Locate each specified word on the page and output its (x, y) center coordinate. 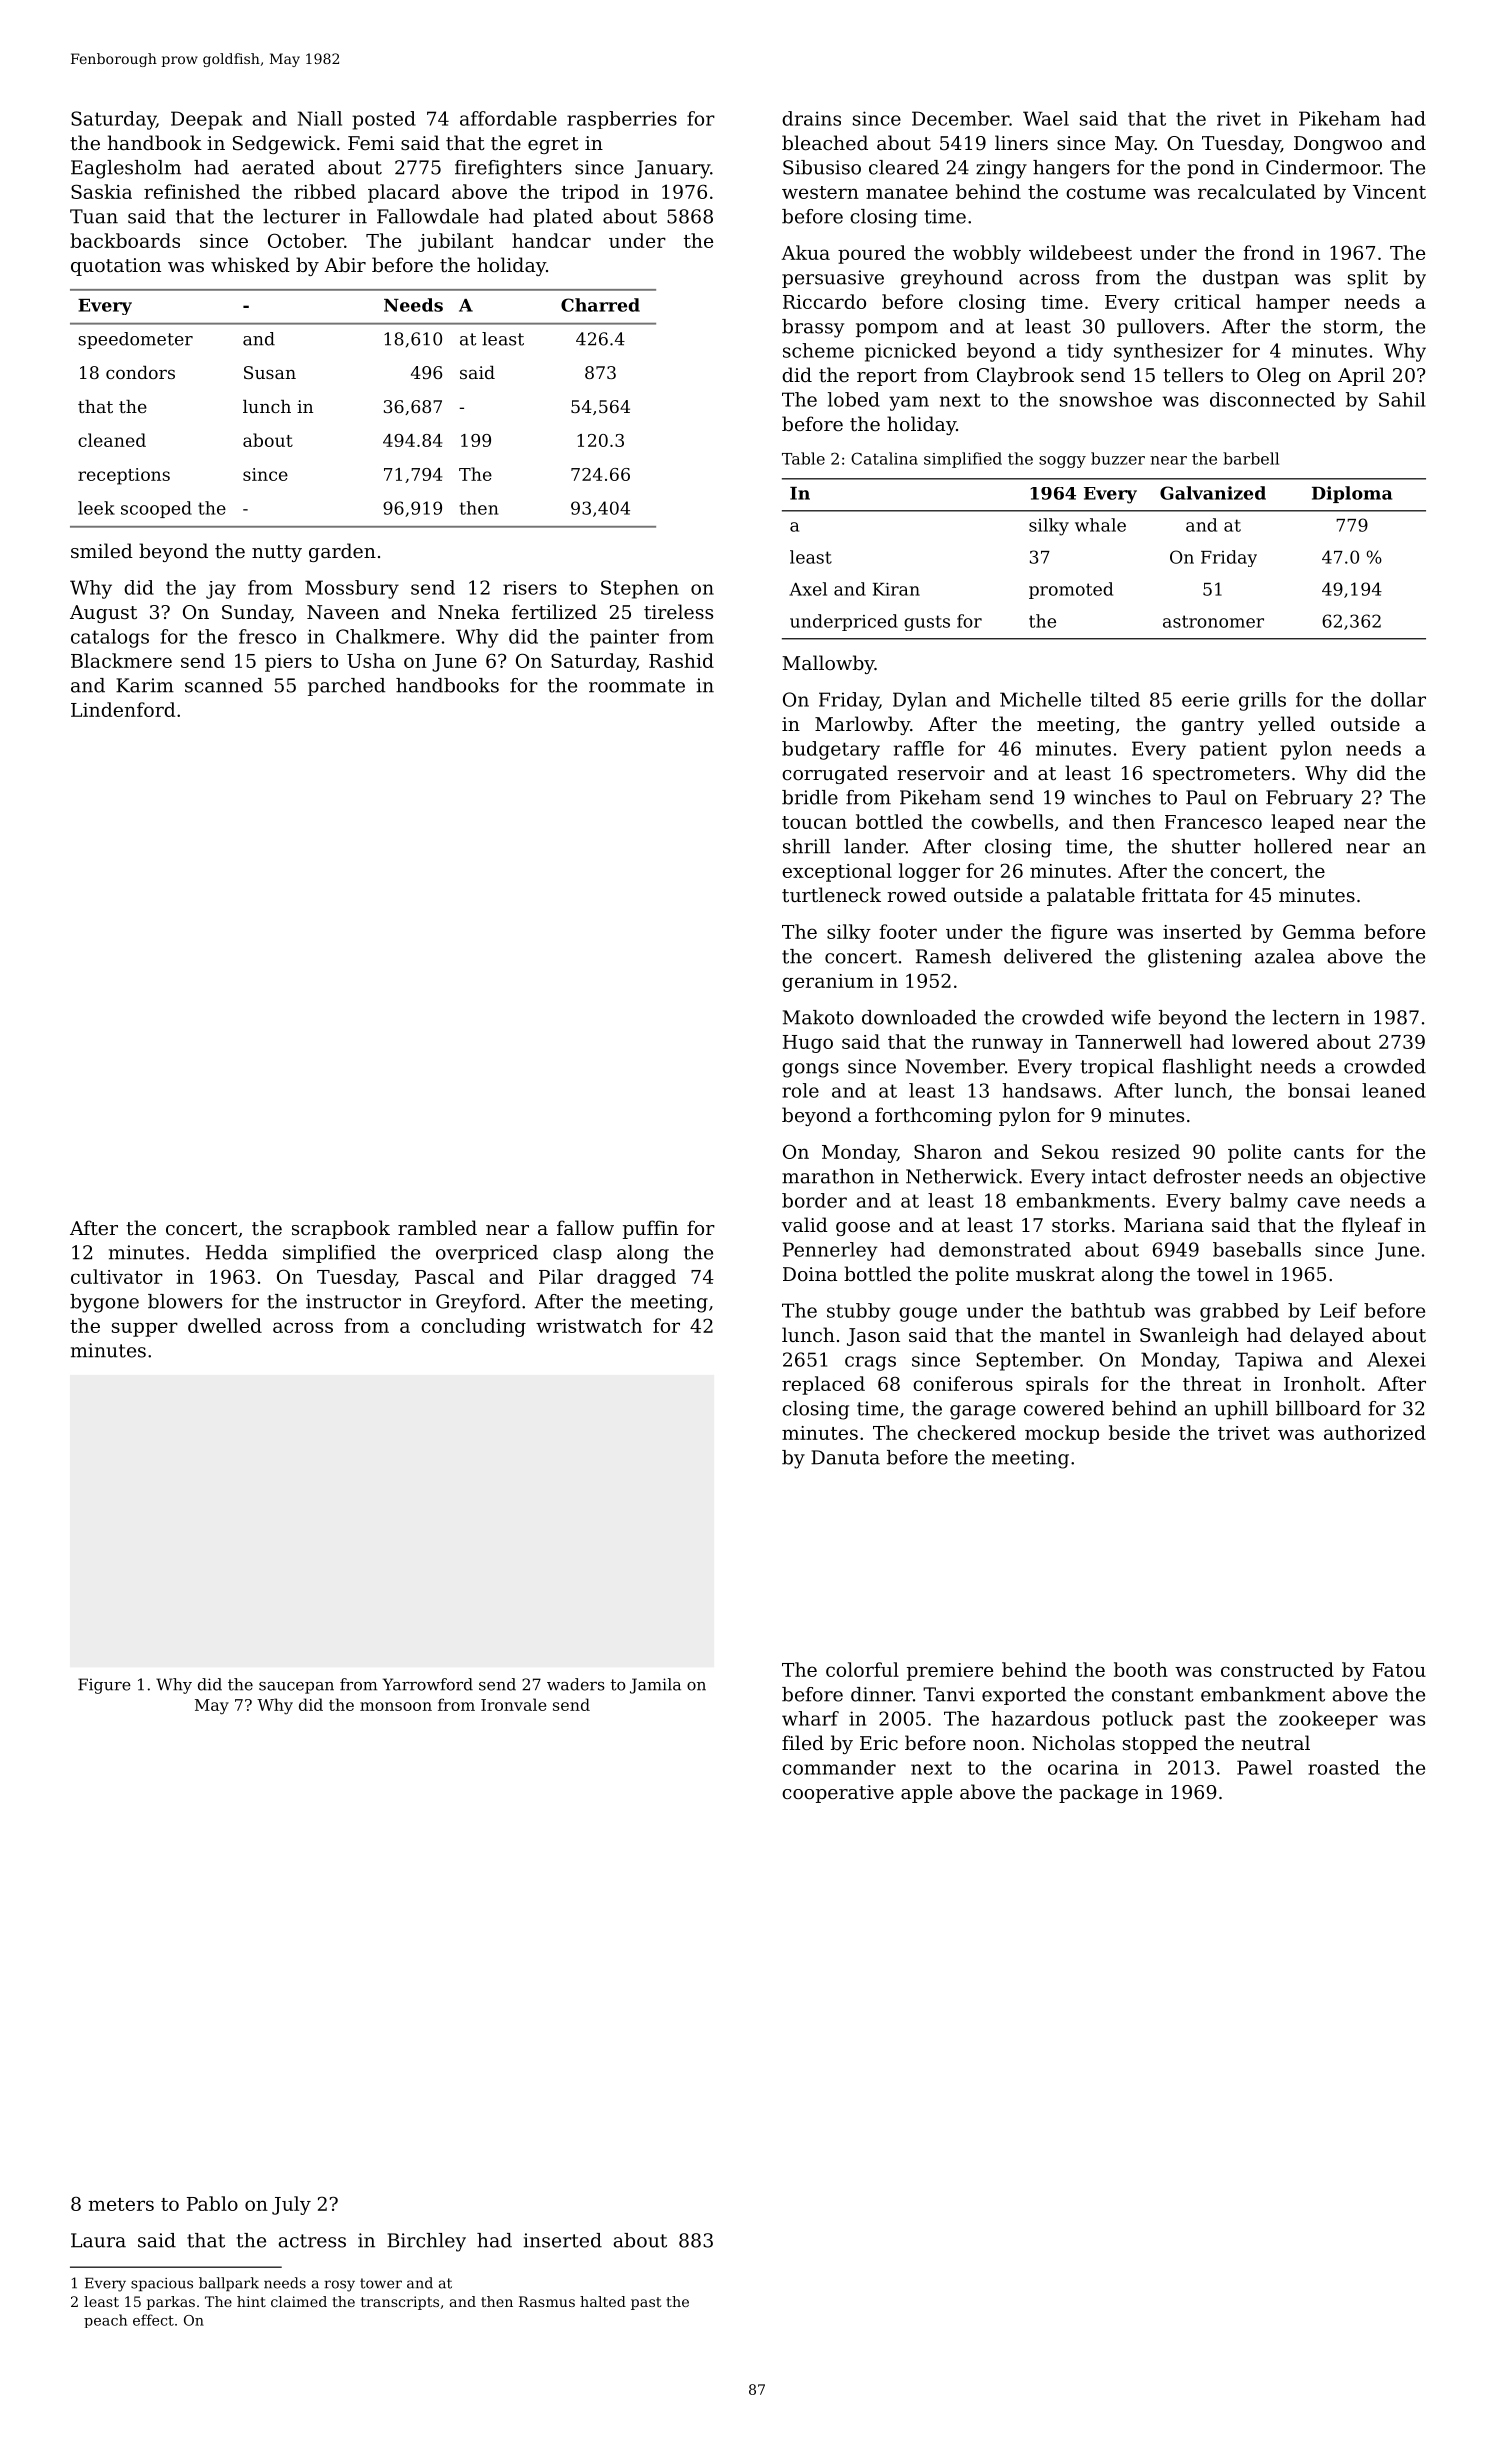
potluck (1137, 1720)
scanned (224, 685)
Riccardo (824, 301)
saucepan (296, 1688)
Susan (270, 372)
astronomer (1213, 621)
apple (926, 1793)
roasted (1344, 1767)
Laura (98, 2240)
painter (624, 638)
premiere (950, 1672)
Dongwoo (1338, 145)
